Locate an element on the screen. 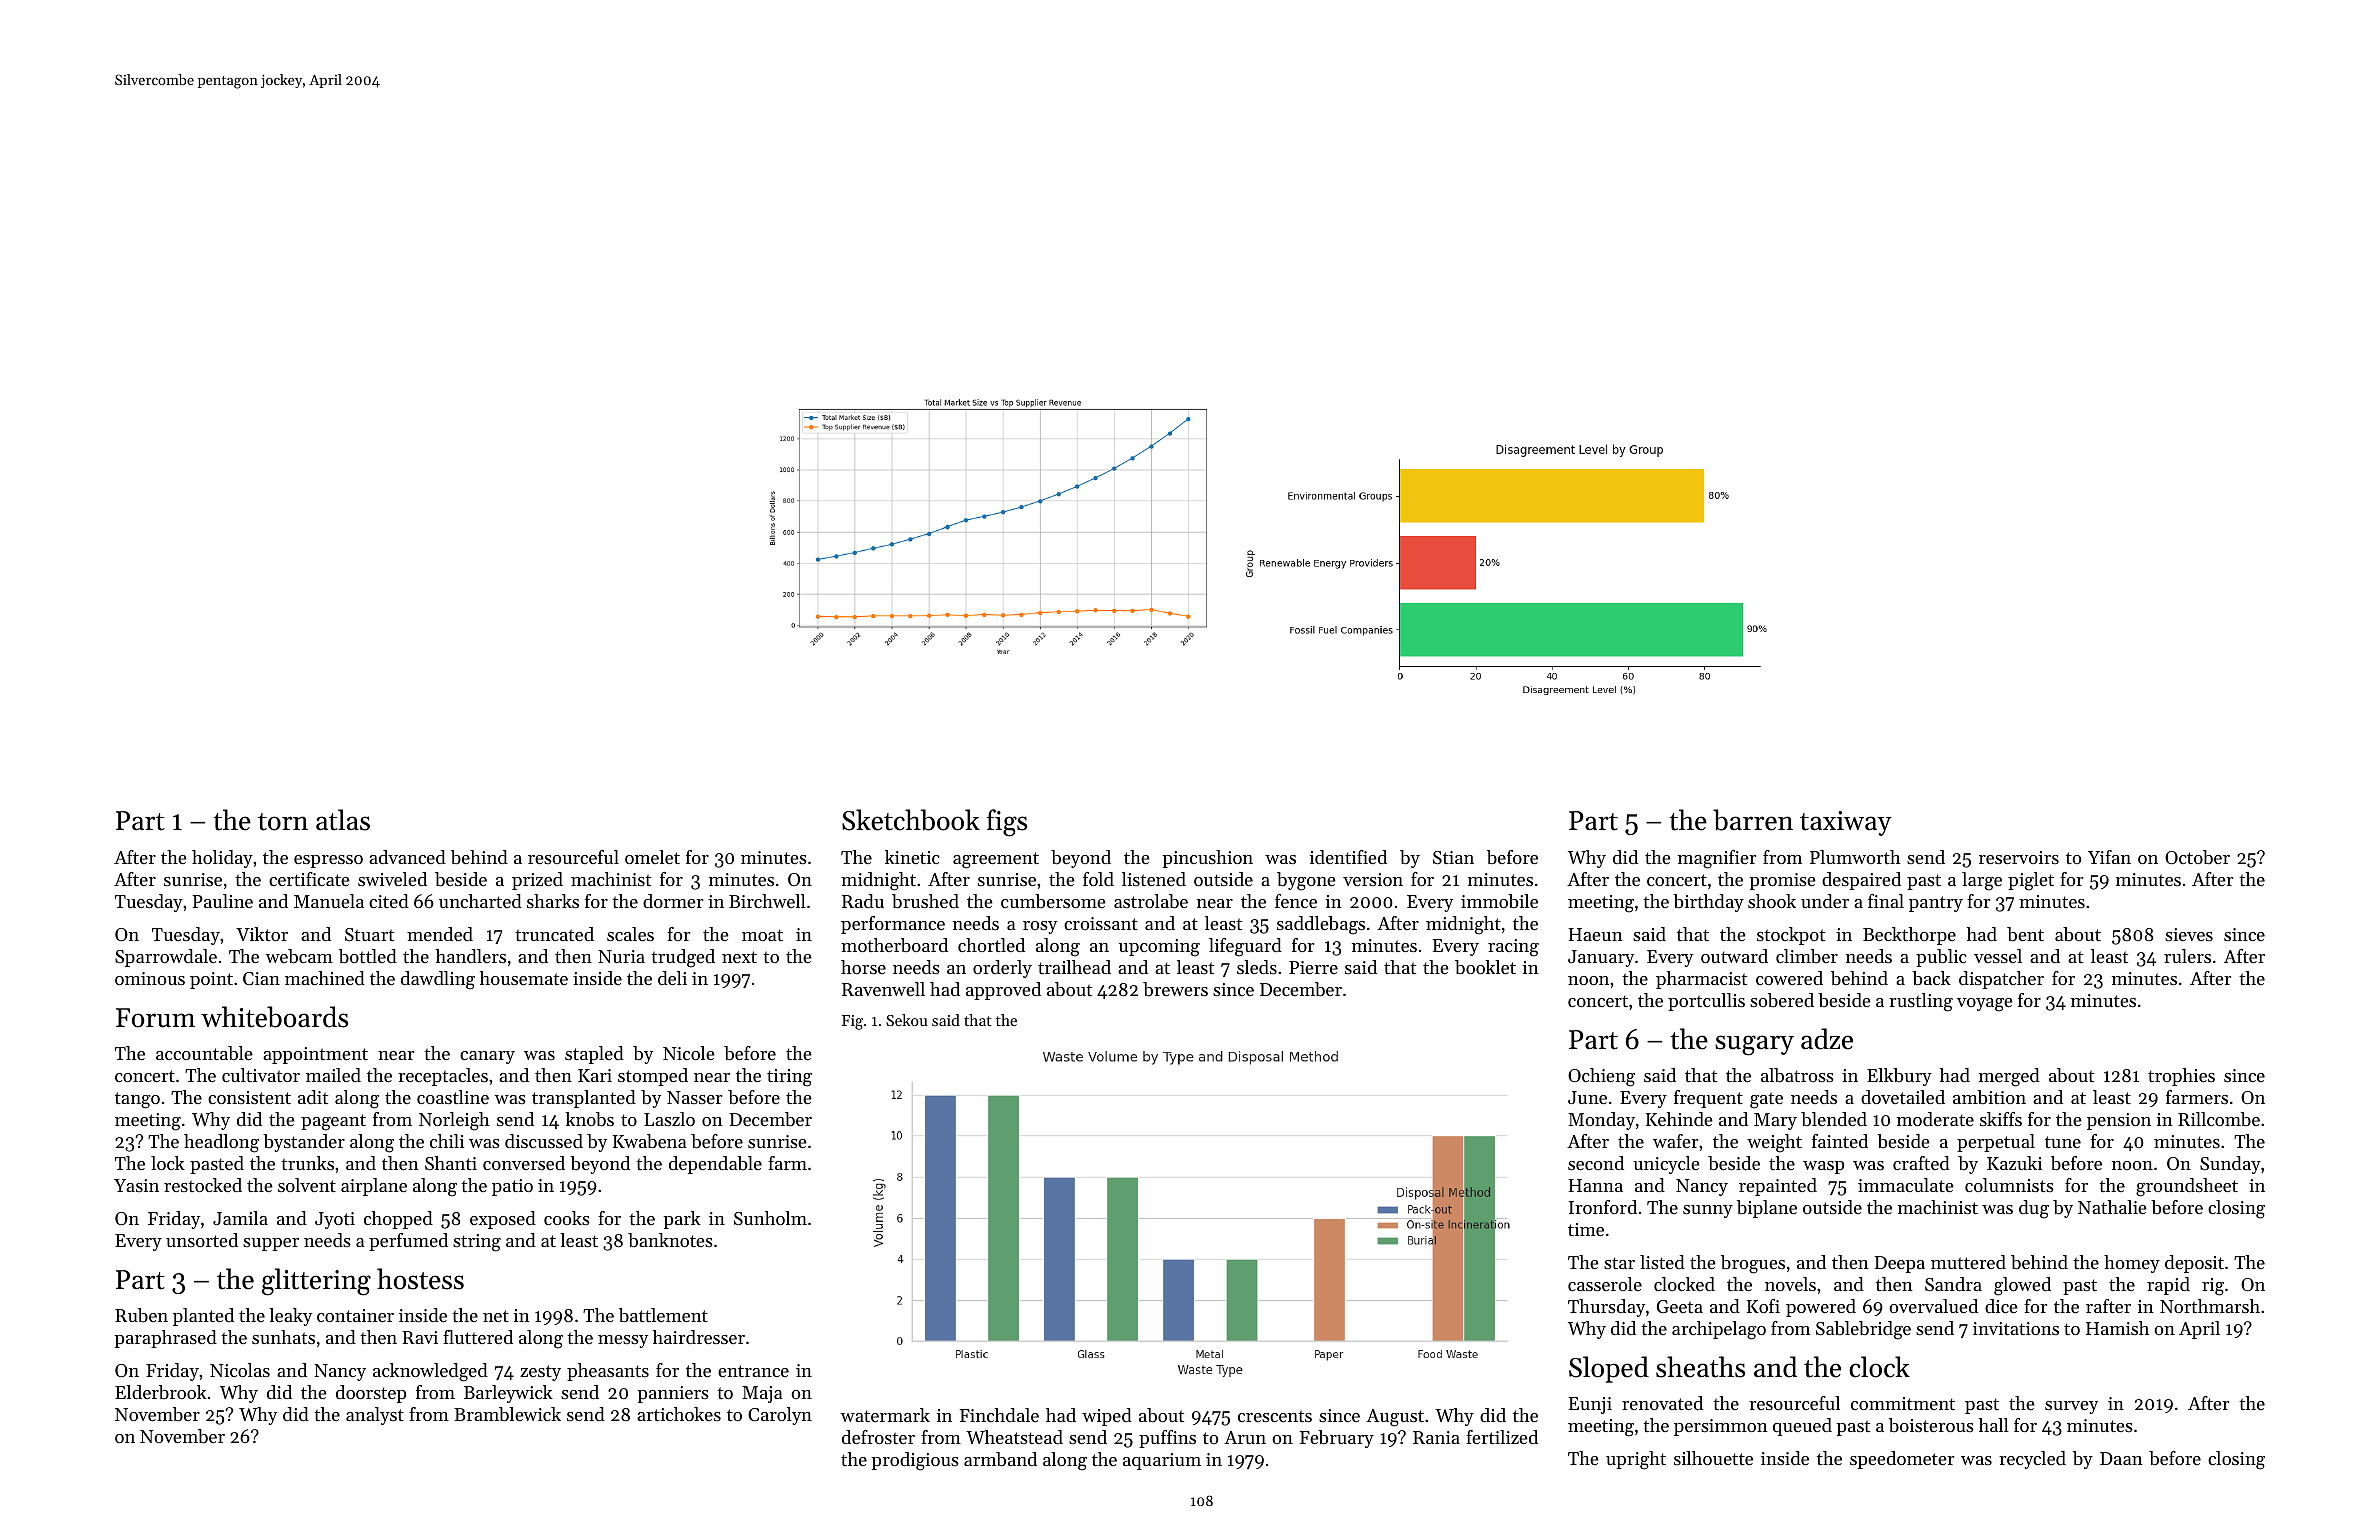 The height and width of the screenshot is (1540, 2380). Sketchbook is located at coordinates (911, 820).
